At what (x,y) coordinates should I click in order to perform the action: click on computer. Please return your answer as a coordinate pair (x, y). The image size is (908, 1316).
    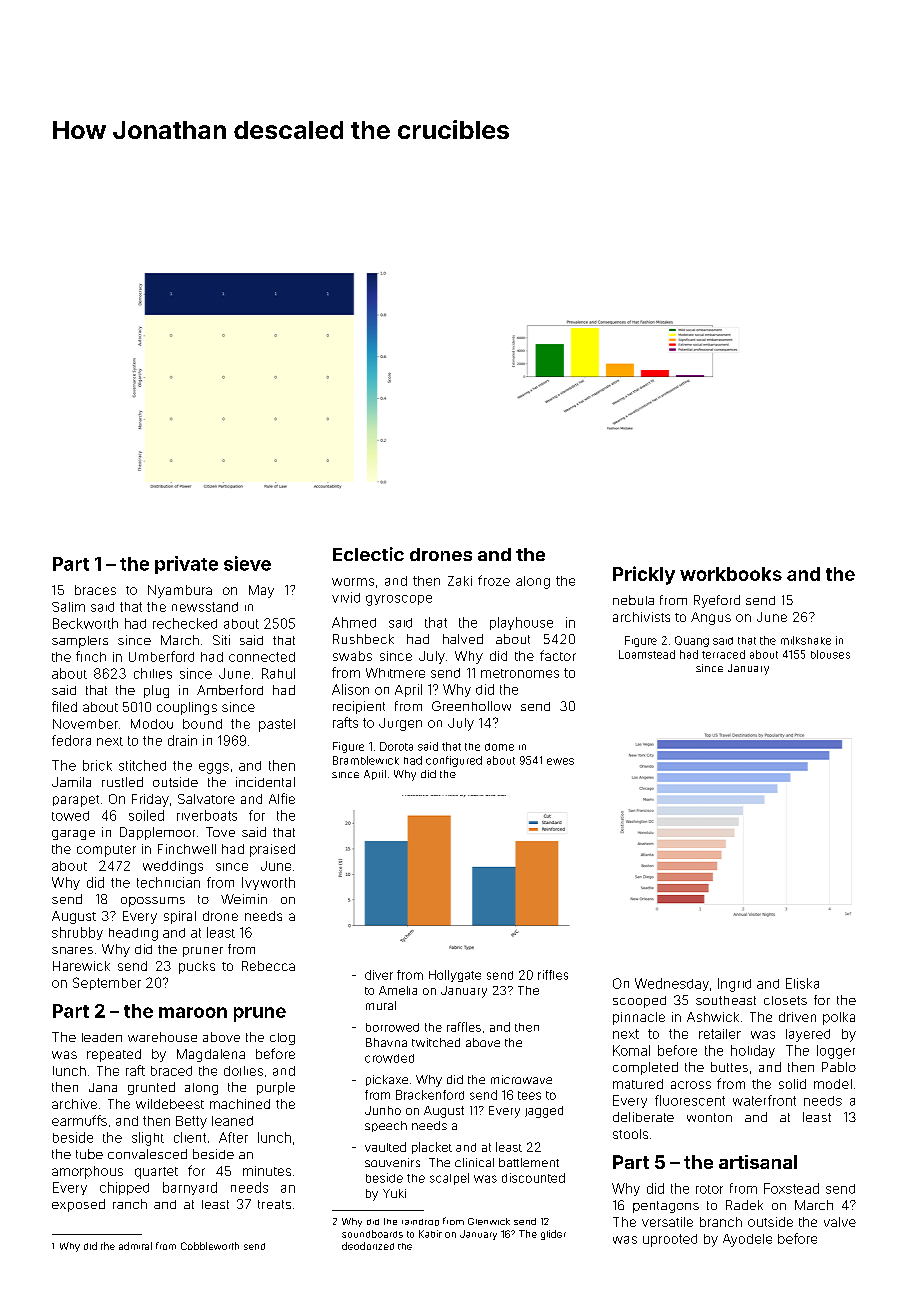
    Looking at the image, I should click on (106, 851).
